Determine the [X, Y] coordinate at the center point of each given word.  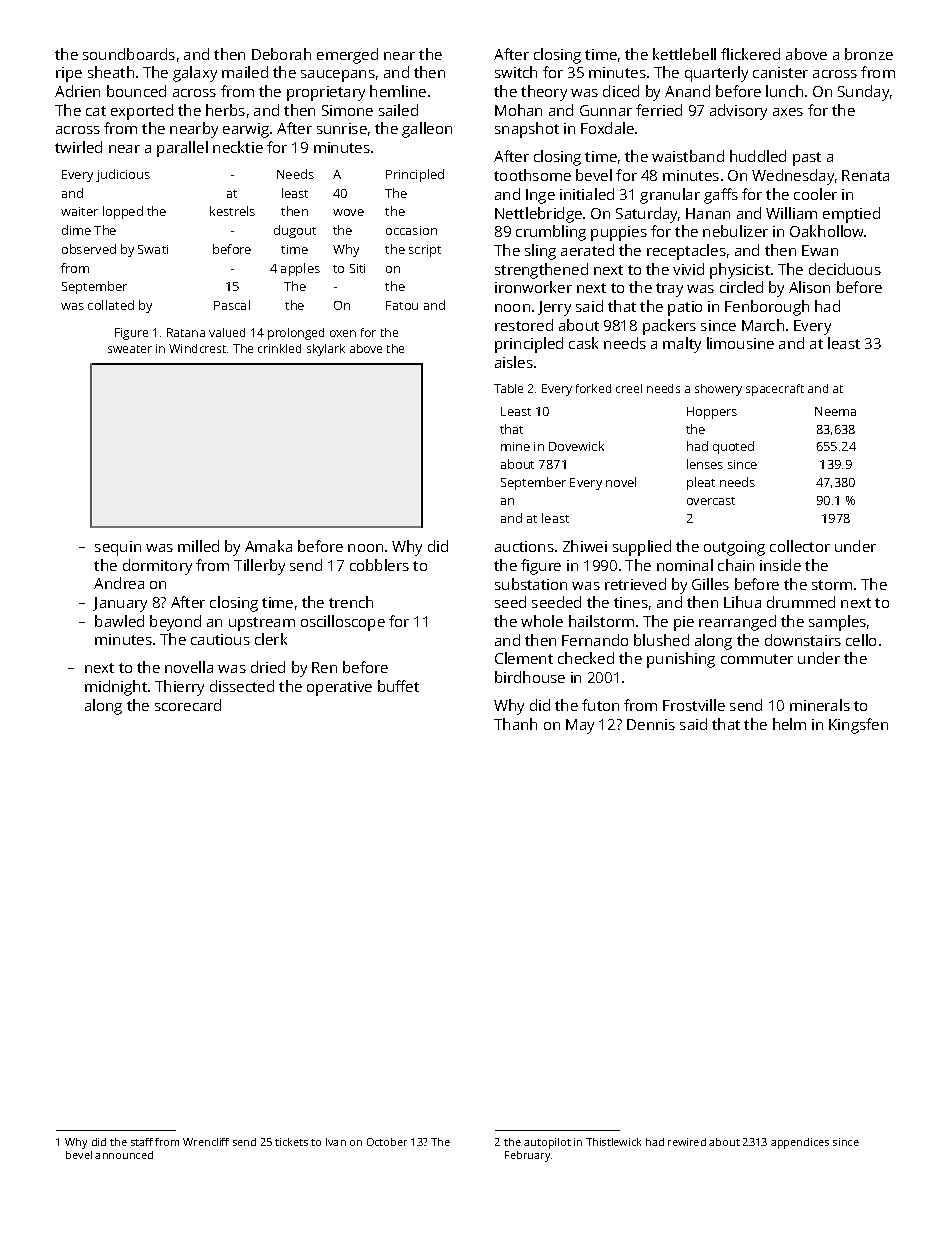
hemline [398, 91]
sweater [130, 349]
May [580, 726]
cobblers [379, 565]
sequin [118, 548]
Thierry [179, 688]
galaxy [195, 74]
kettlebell [684, 54]
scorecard [188, 705]
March [763, 325]
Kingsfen [858, 726]
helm [789, 724]
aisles [514, 362]
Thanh [515, 724]
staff [142, 1142]
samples [837, 623]
